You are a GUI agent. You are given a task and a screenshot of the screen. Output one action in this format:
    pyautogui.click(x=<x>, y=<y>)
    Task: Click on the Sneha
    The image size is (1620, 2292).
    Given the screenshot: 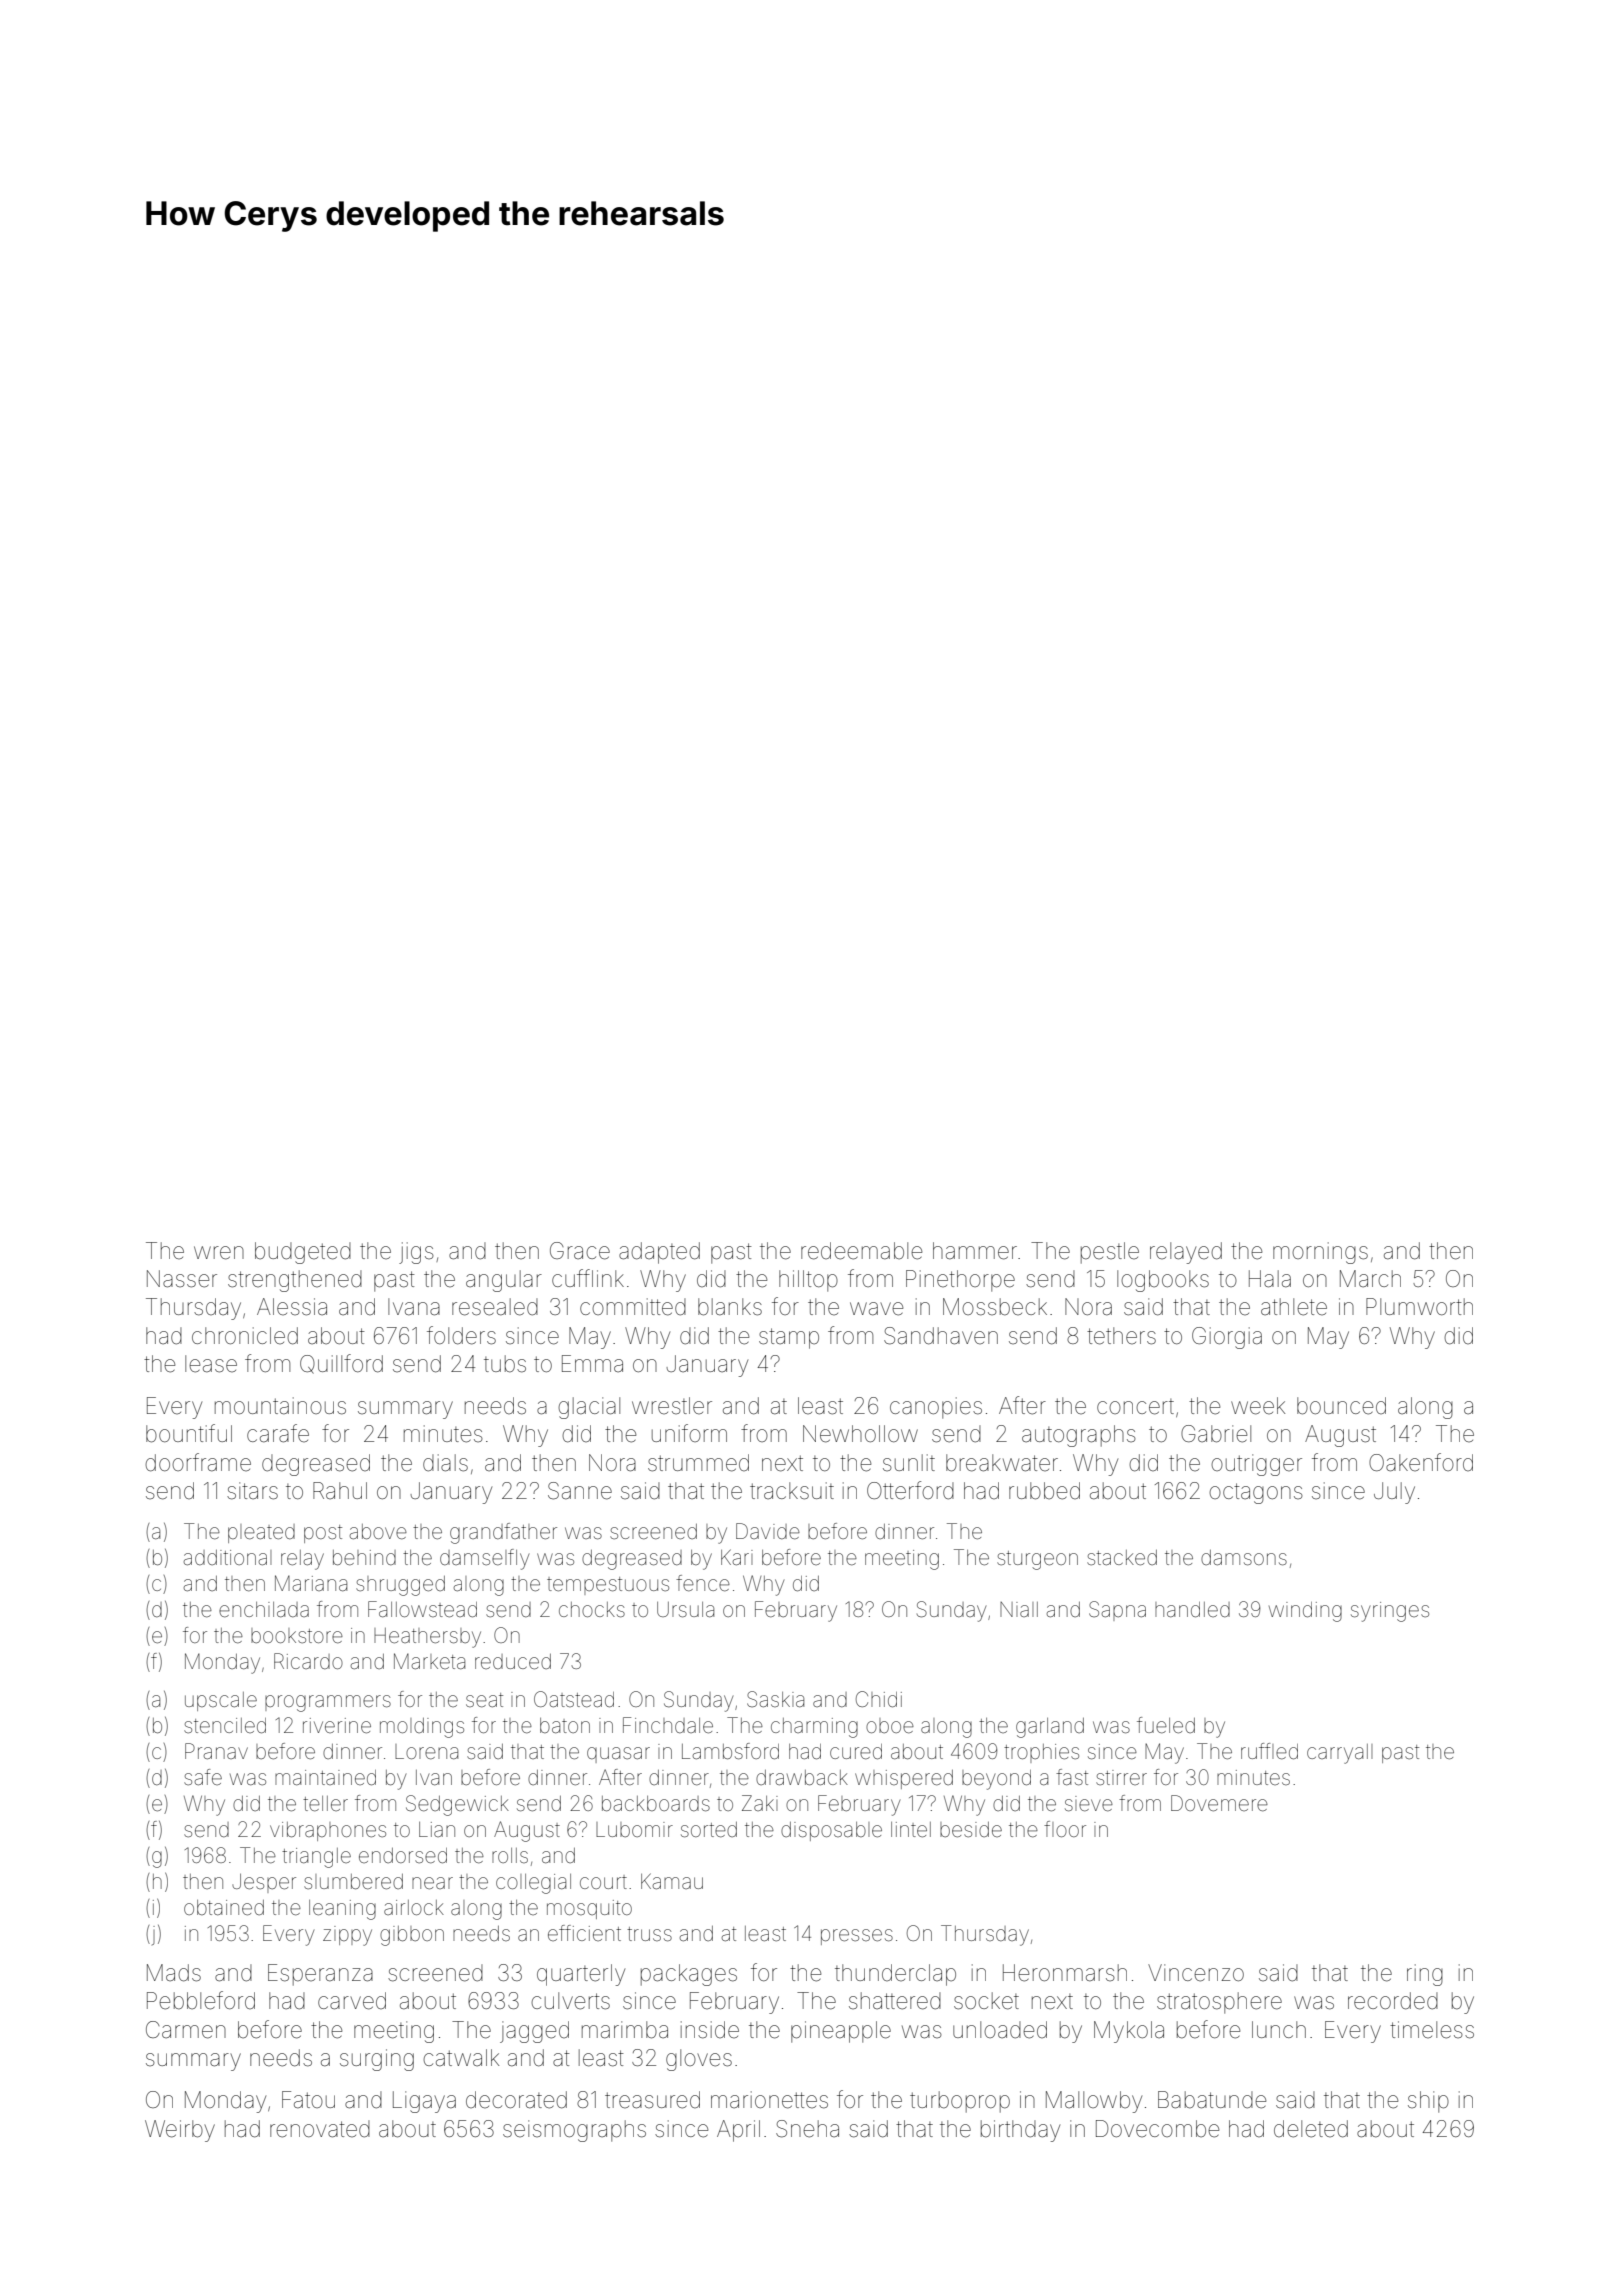 What is the action you would take?
    pyautogui.click(x=807, y=2129)
